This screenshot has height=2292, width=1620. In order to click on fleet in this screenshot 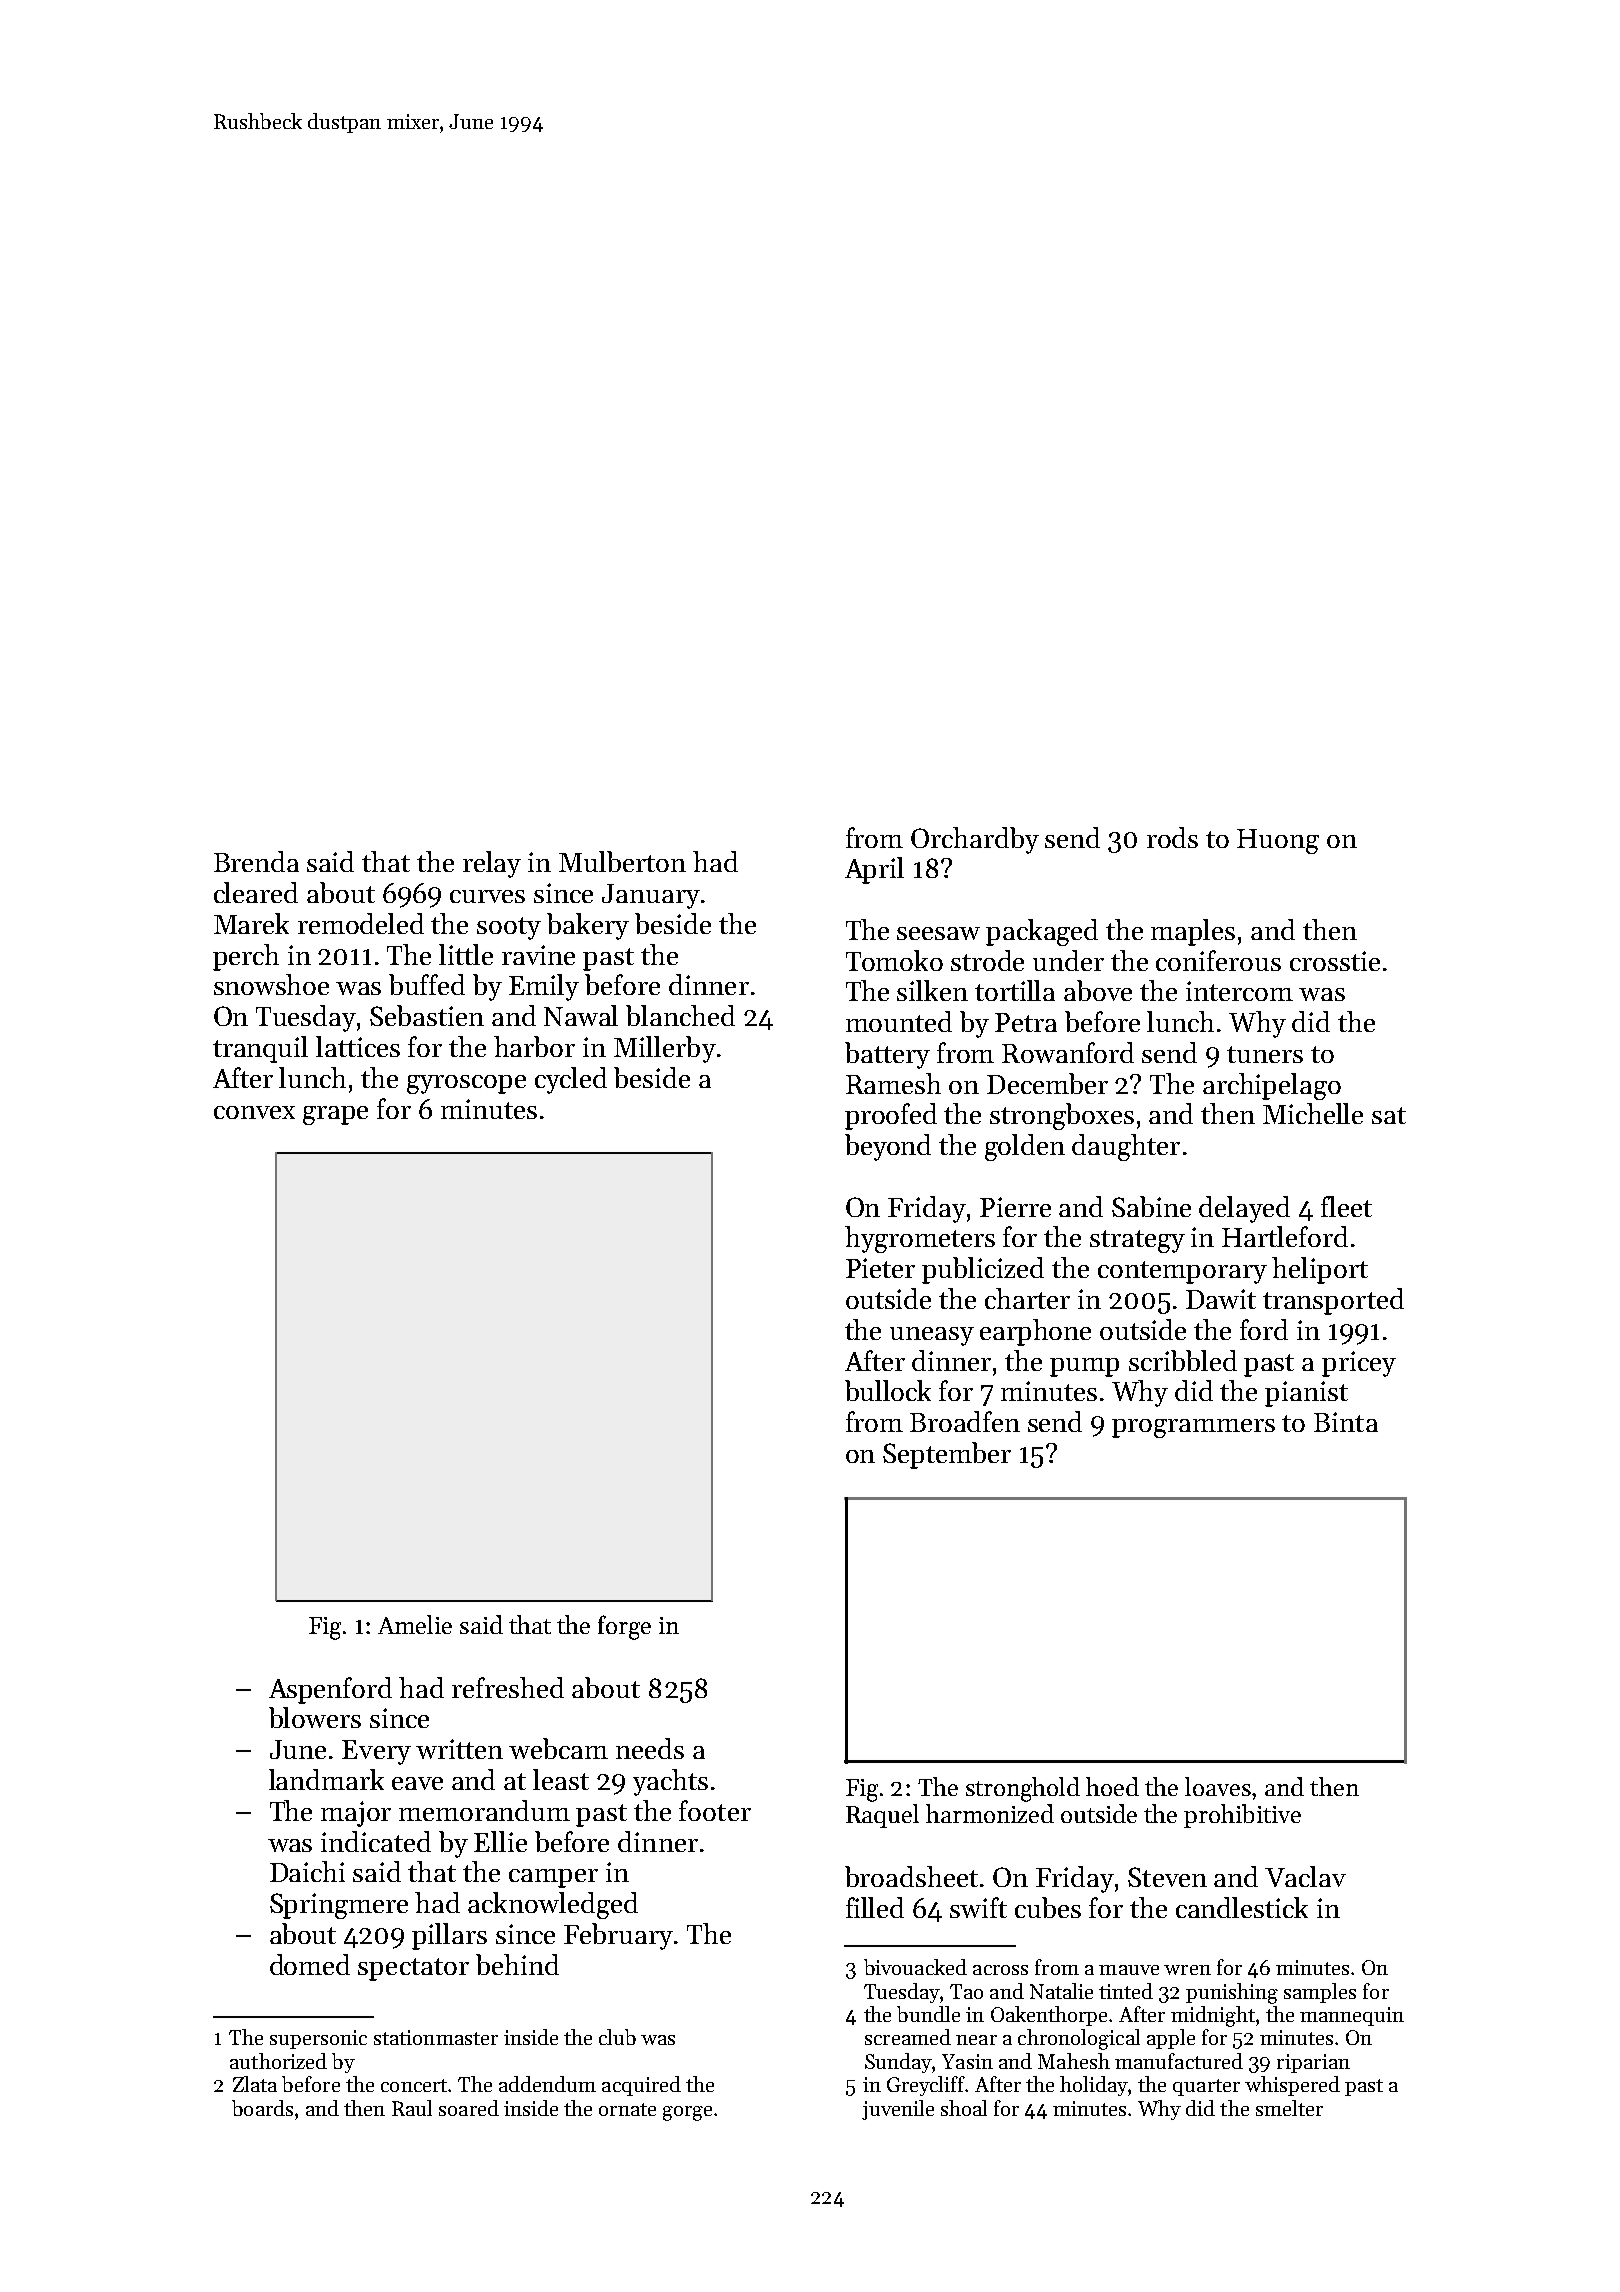, I will do `click(1346, 1206)`.
